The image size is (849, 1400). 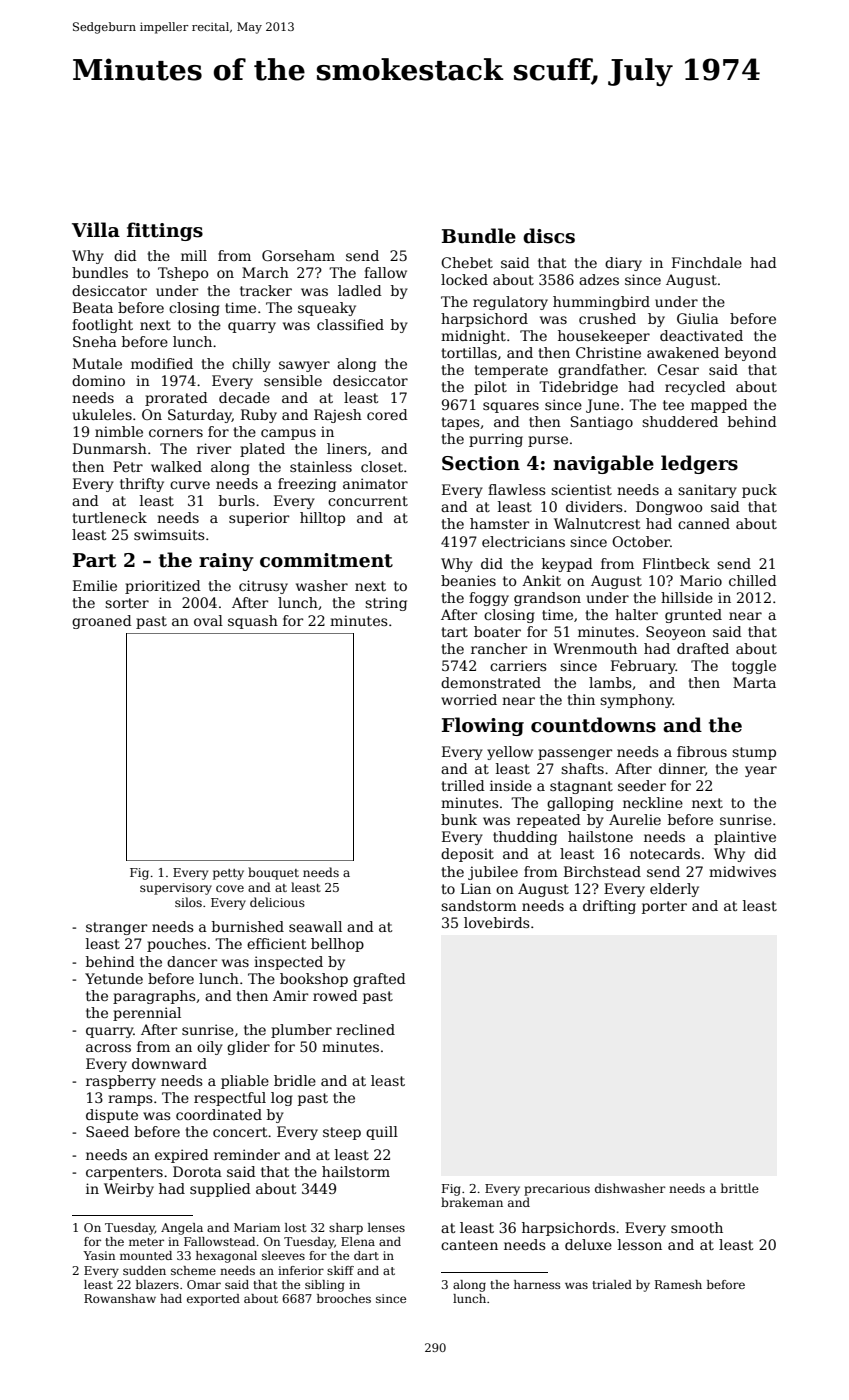 What do you see at coordinates (360, 290) in the screenshot?
I see `ladled` at bounding box center [360, 290].
